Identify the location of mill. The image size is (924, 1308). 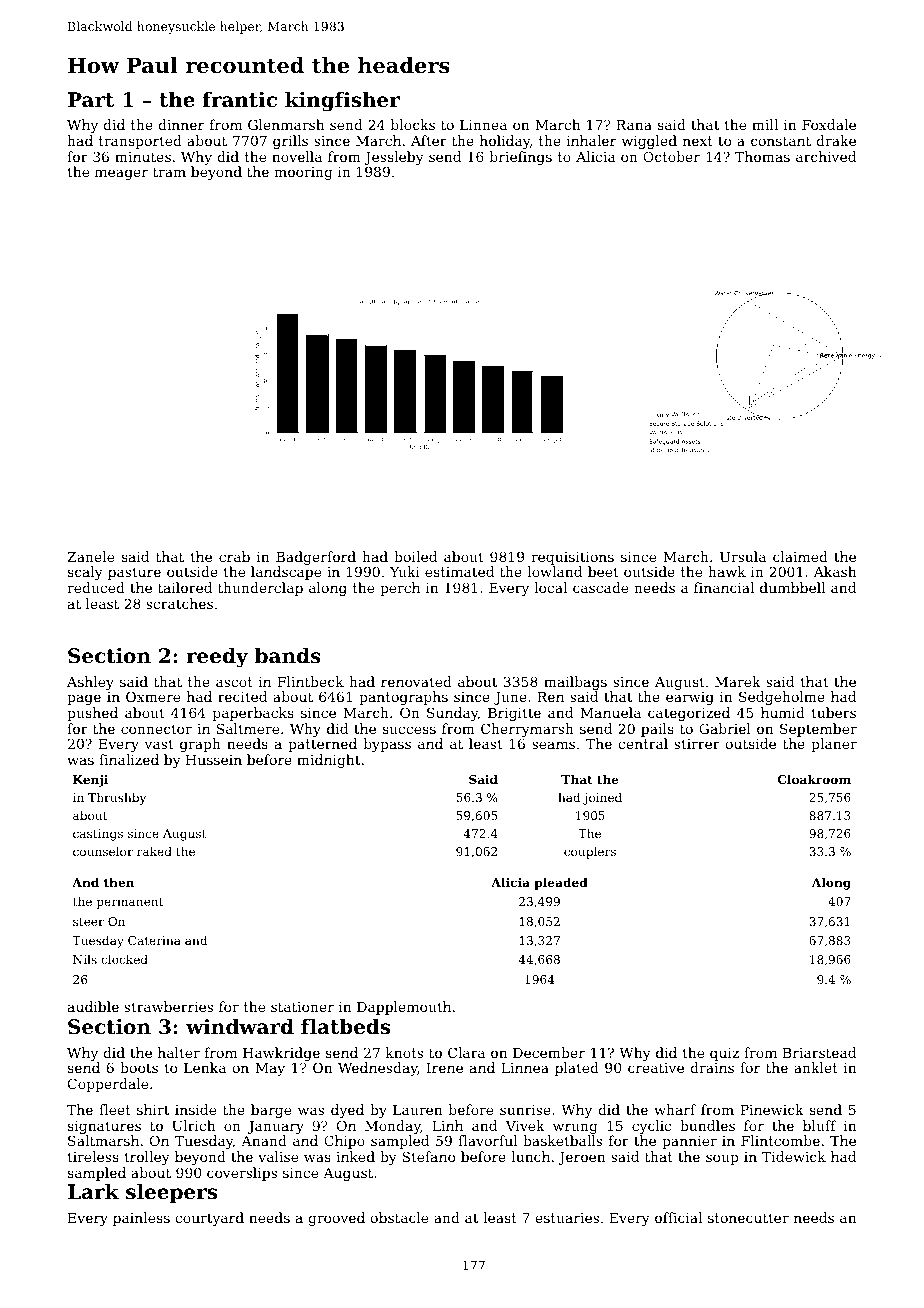
(765, 124).
